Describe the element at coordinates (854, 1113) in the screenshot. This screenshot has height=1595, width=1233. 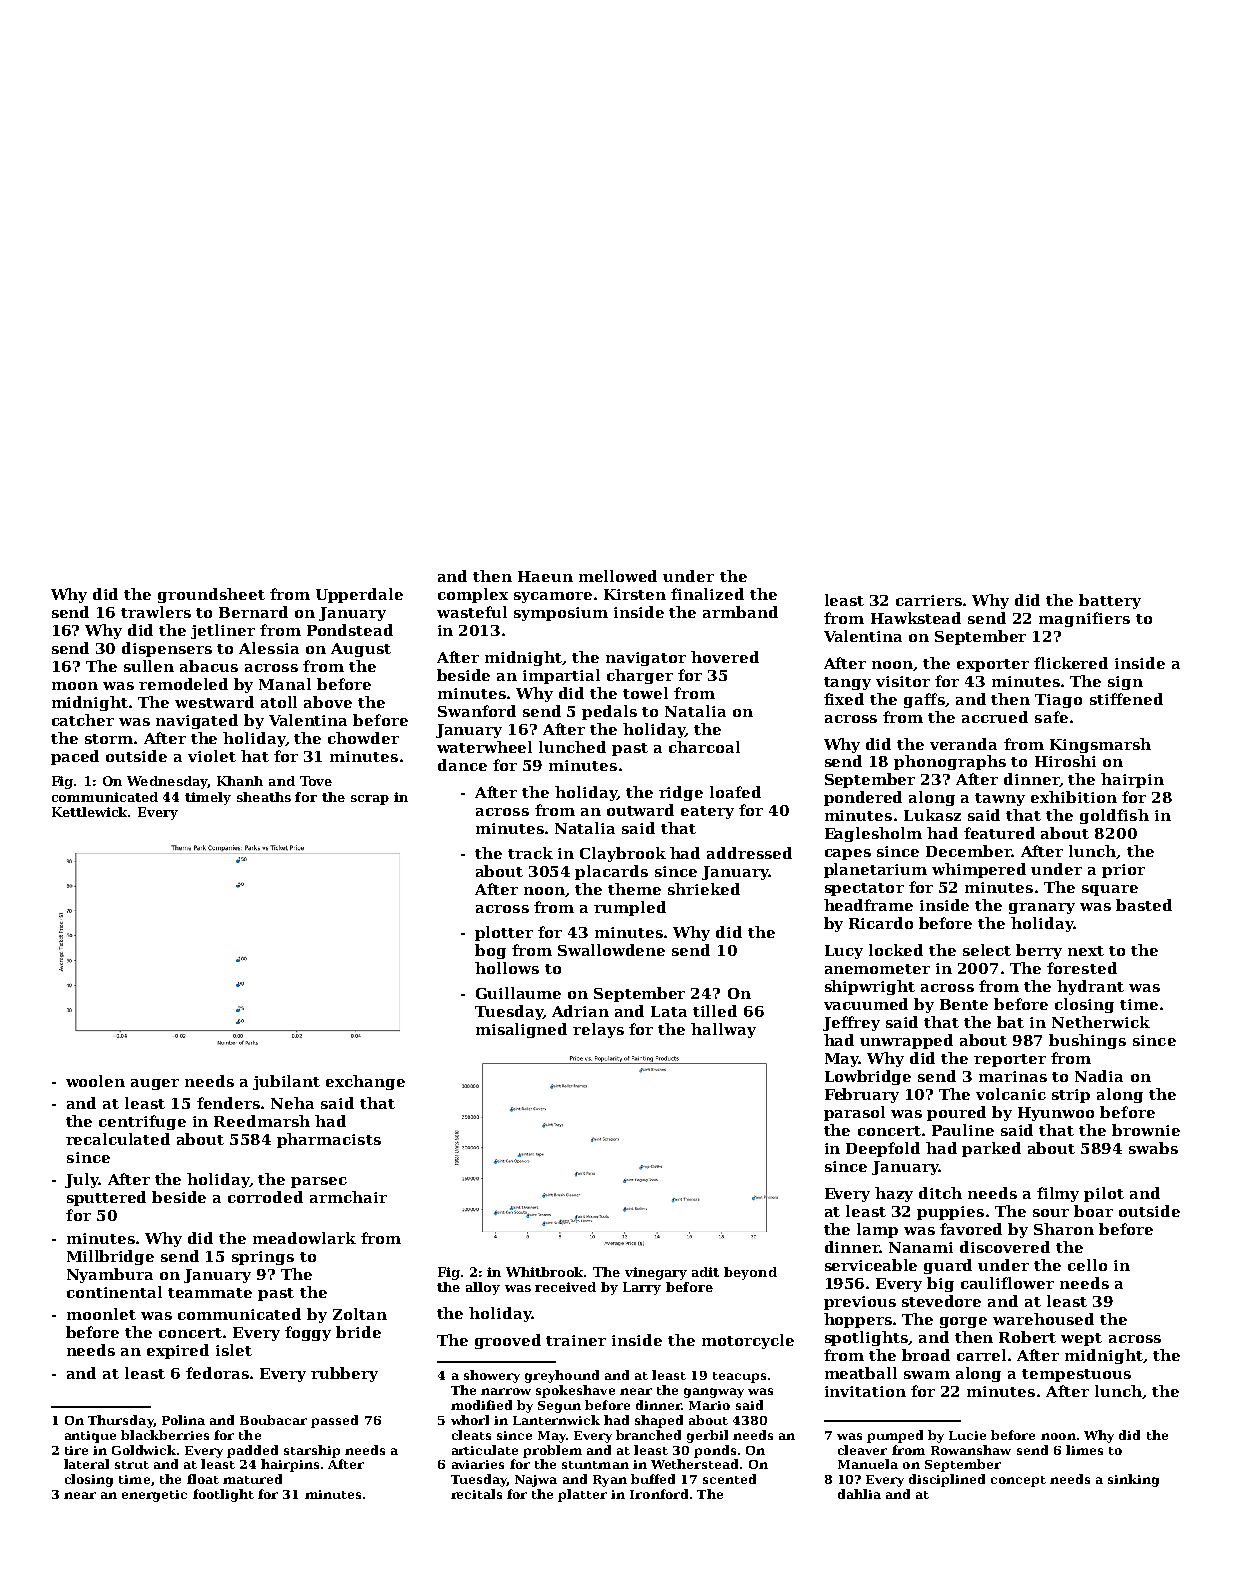
I see `parasol` at that location.
